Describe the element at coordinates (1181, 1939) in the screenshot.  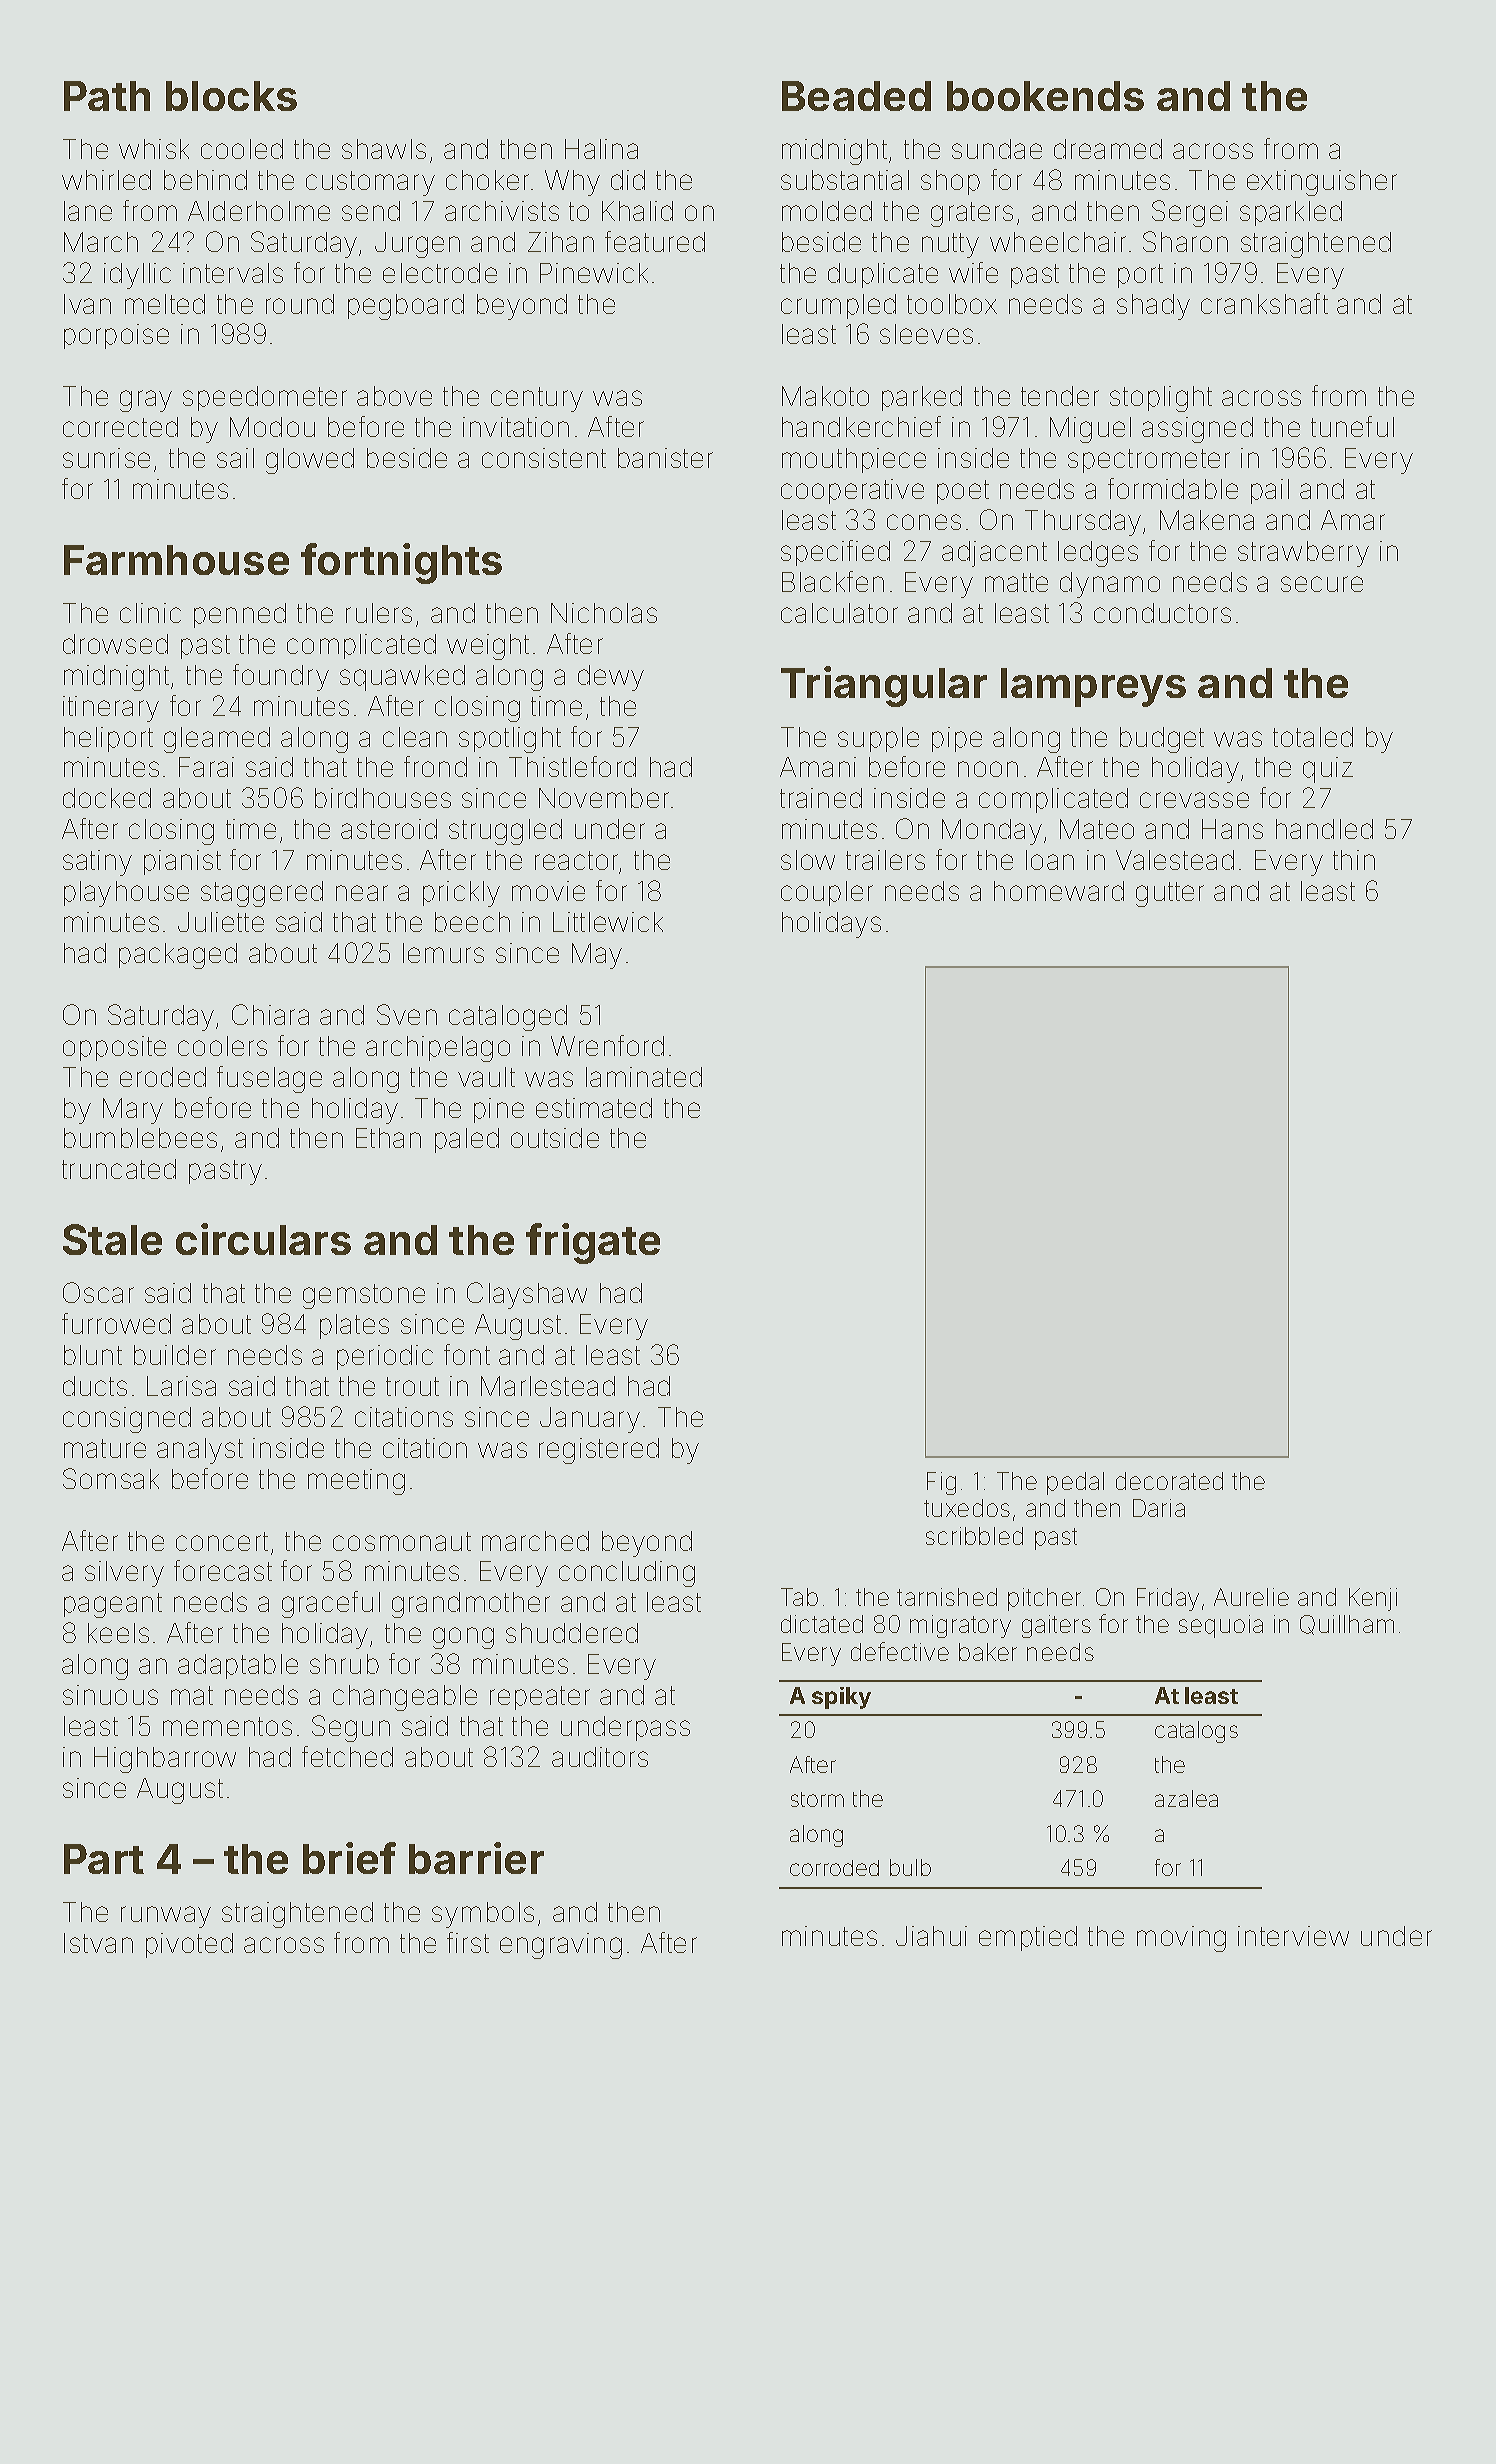
I see `moving` at that location.
